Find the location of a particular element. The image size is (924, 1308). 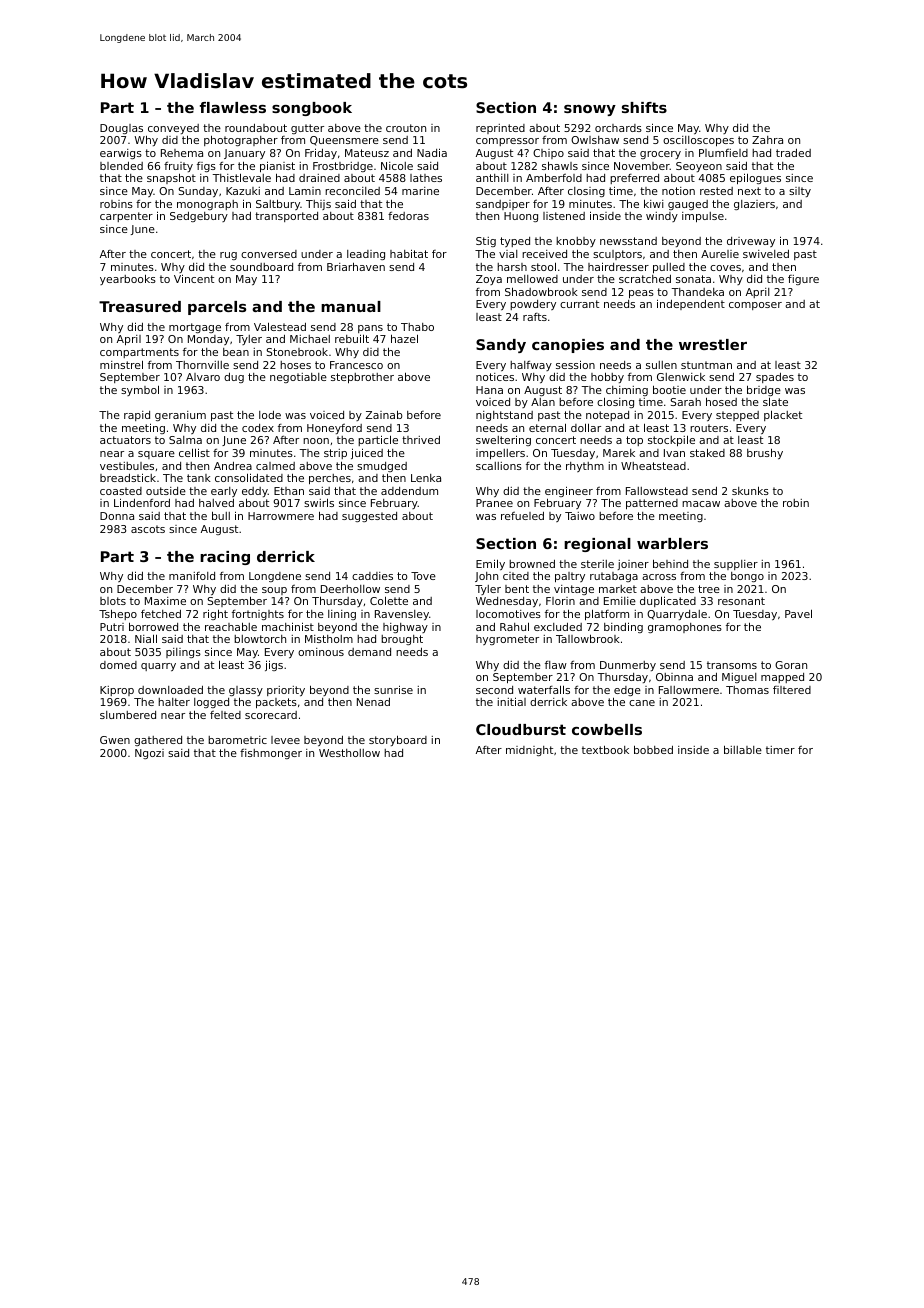

lode is located at coordinates (270, 415).
